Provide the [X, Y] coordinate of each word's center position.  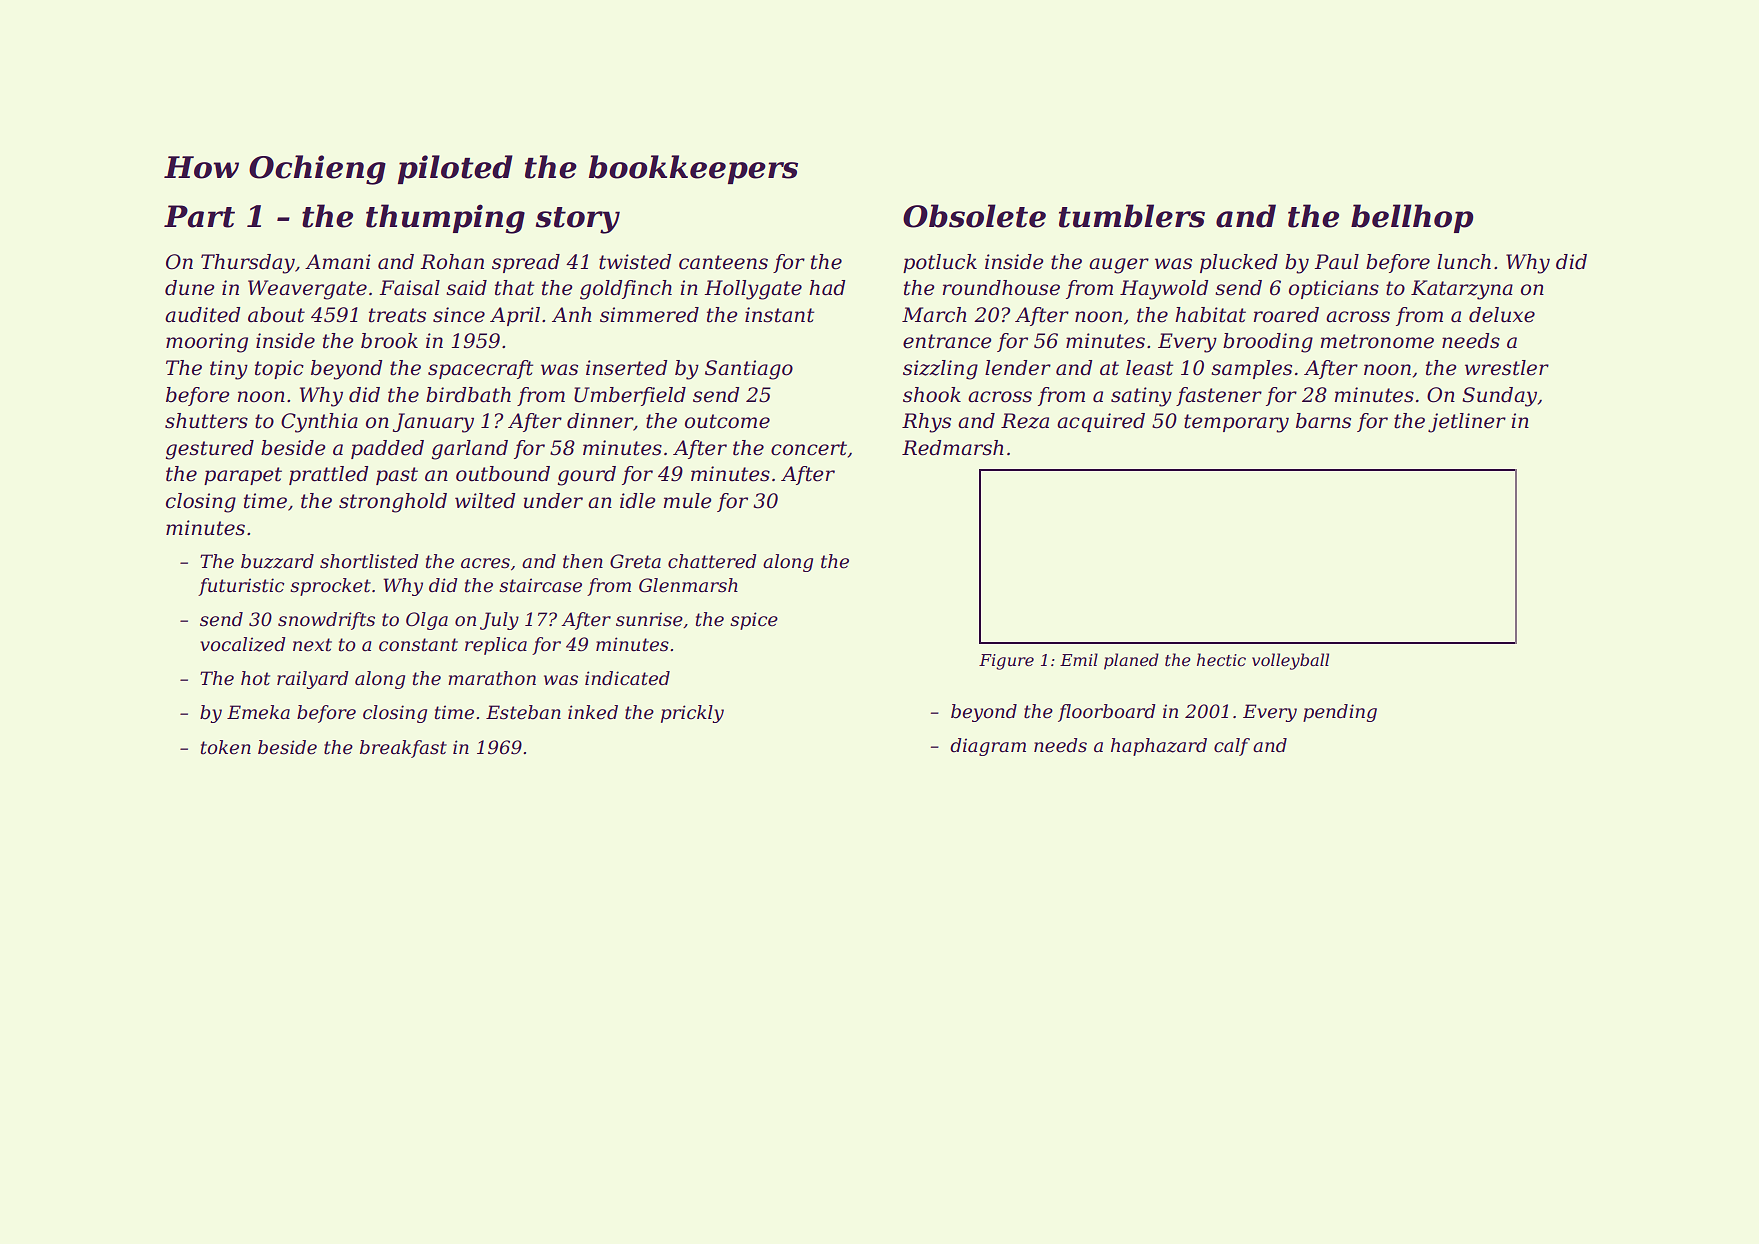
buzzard [277, 561]
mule [688, 501]
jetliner [1467, 423]
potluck [940, 263]
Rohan [452, 262]
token [226, 747]
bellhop [1412, 218]
